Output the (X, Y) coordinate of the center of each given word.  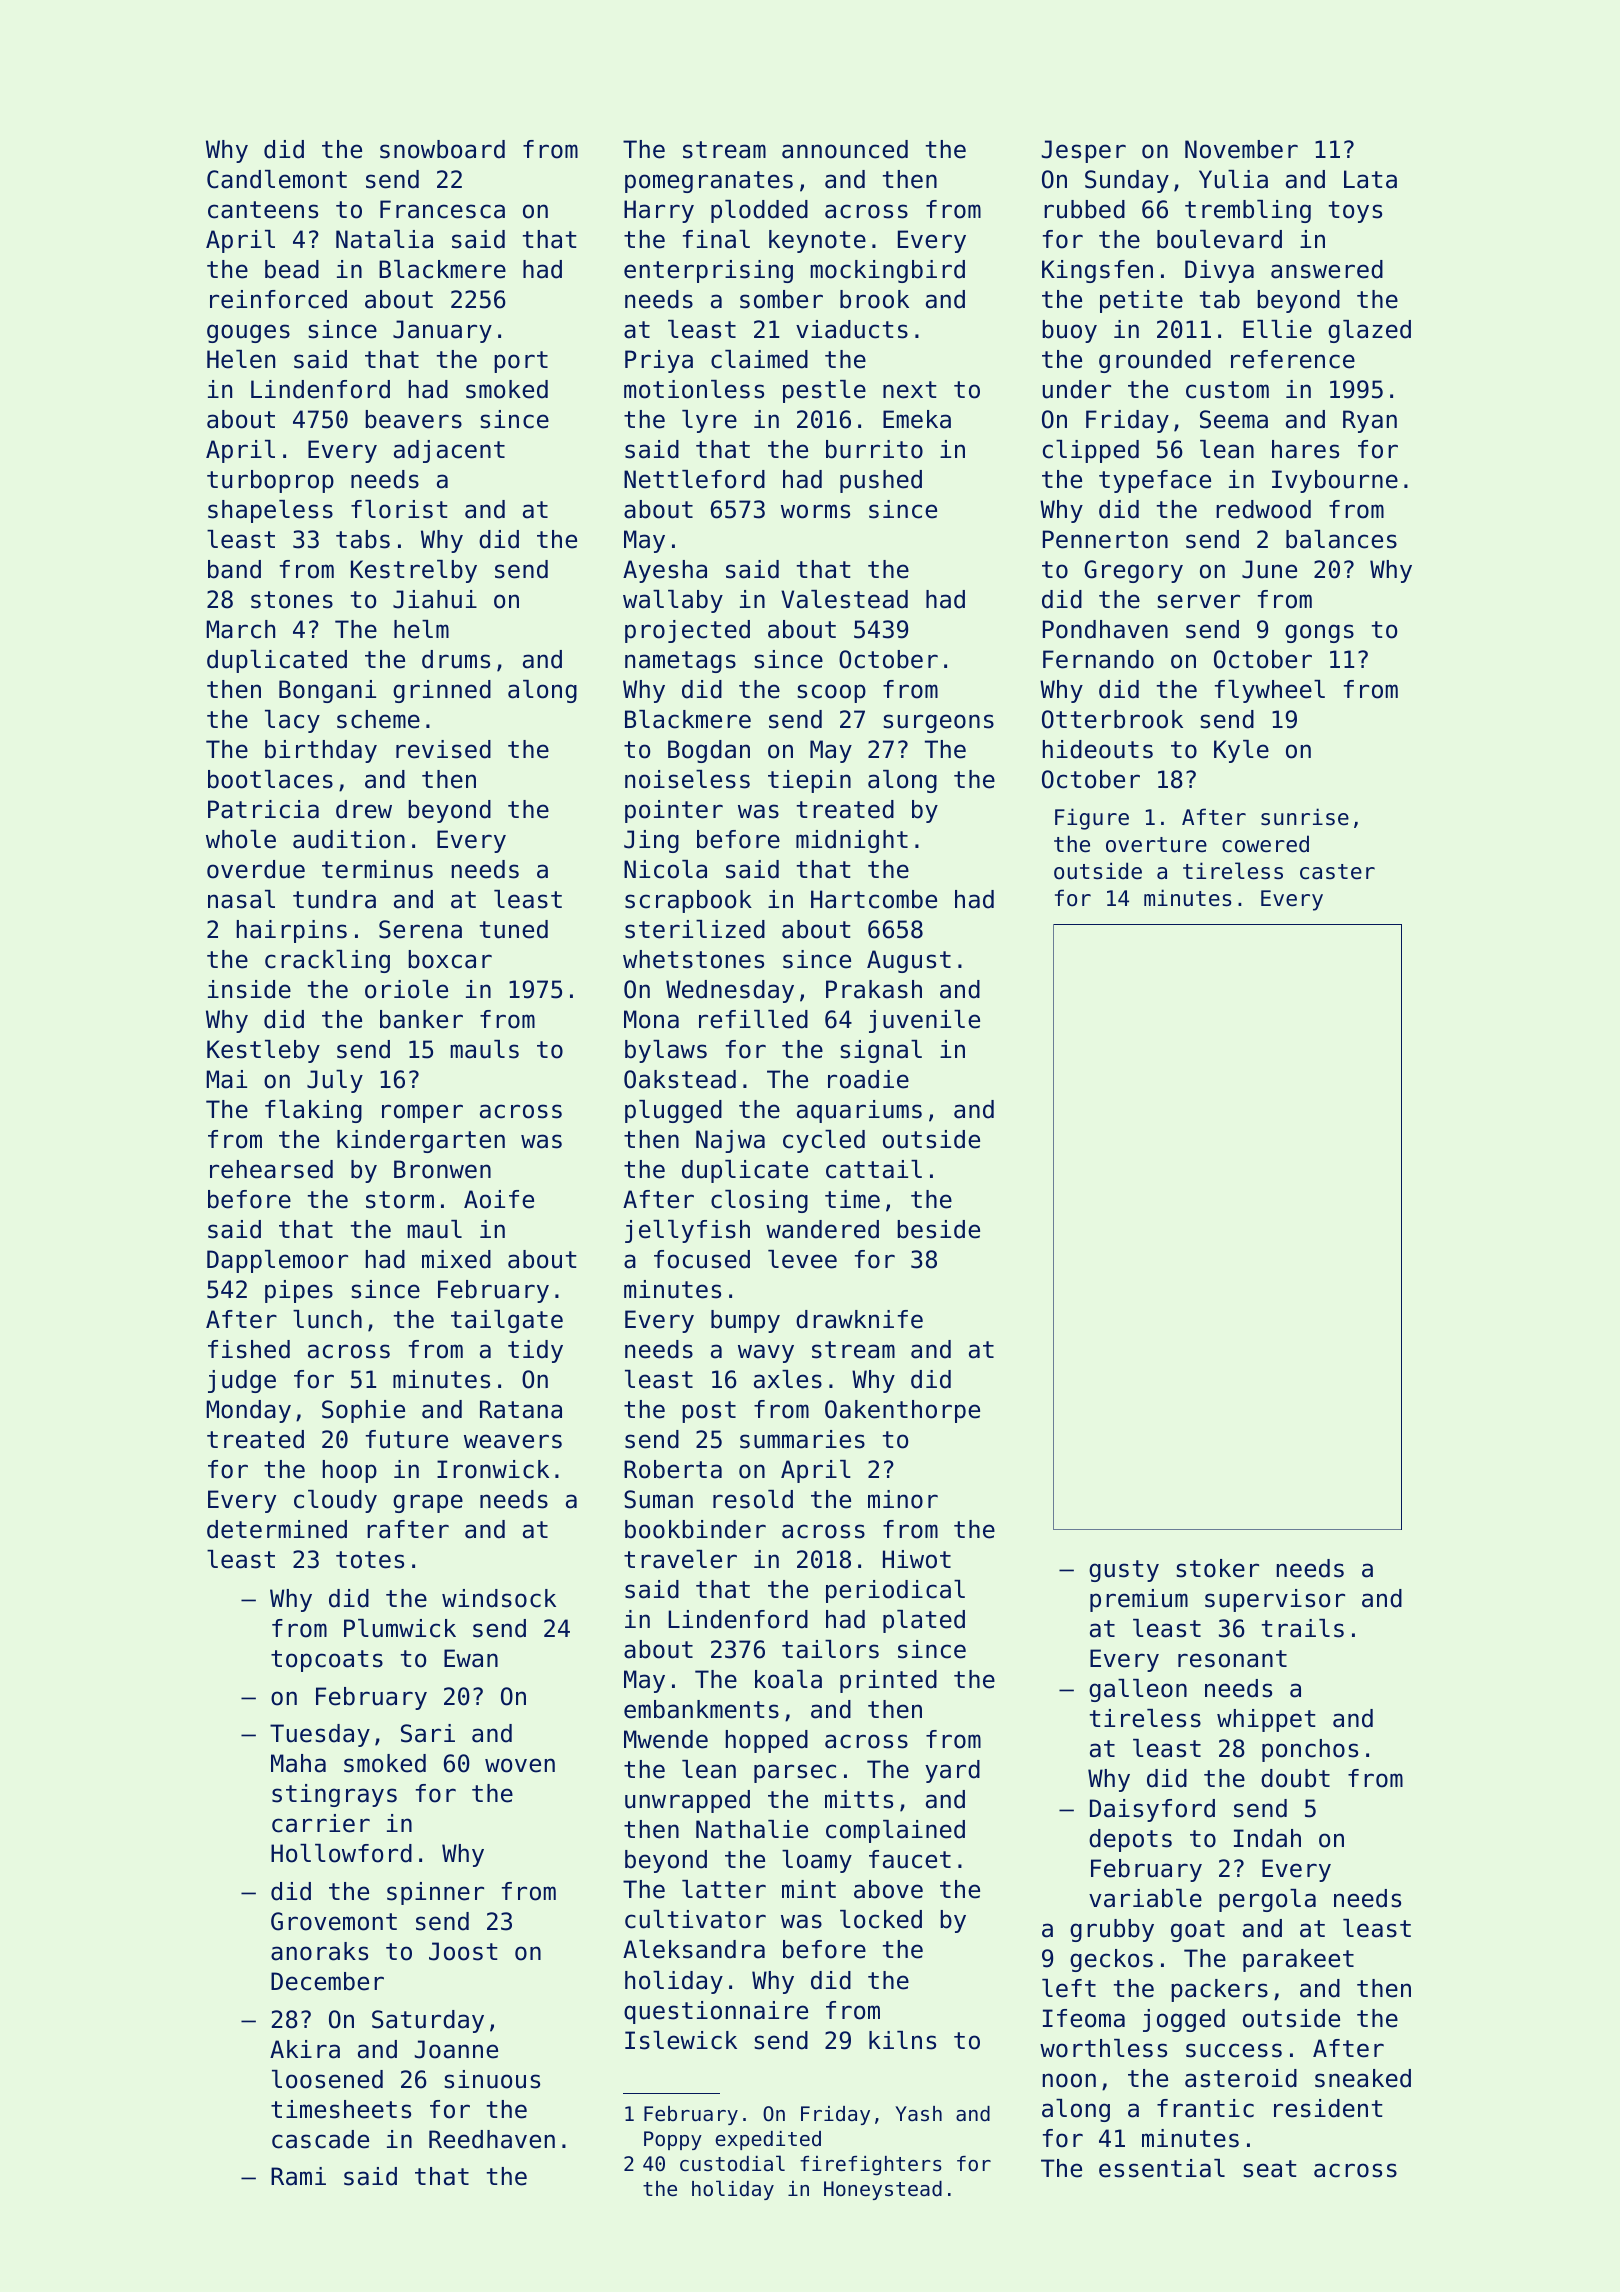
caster (1337, 872)
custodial (732, 2163)
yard (952, 1771)
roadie (868, 1079)
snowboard (442, 149)
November (1241, 149)
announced (845, 149)
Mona (651, 1019)
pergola (1267, 1900)
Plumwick (400, 1628)
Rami (298, 2176)
